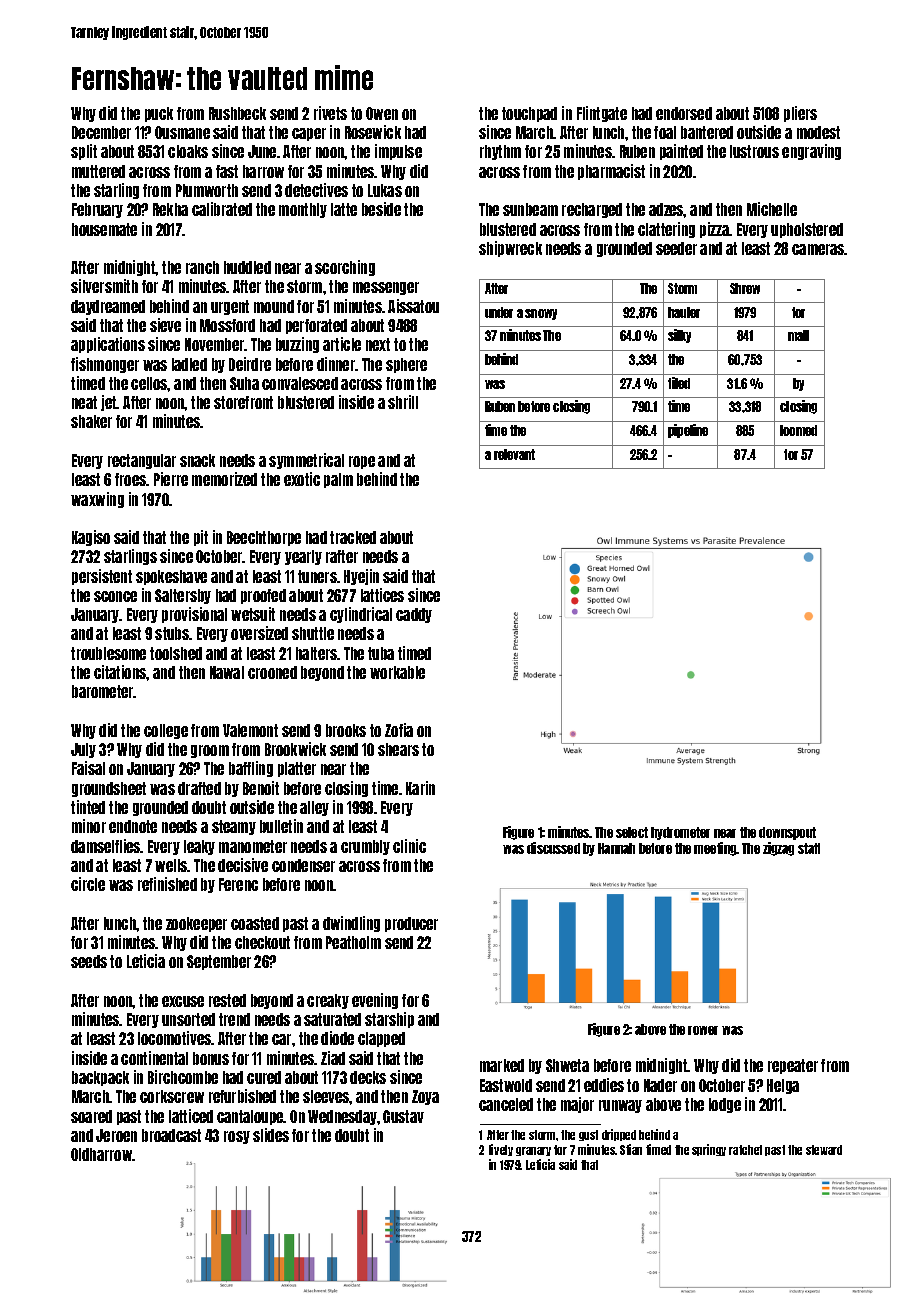 The image size is (924, 1314). I want to click on Michelle, so click(772, 209).
